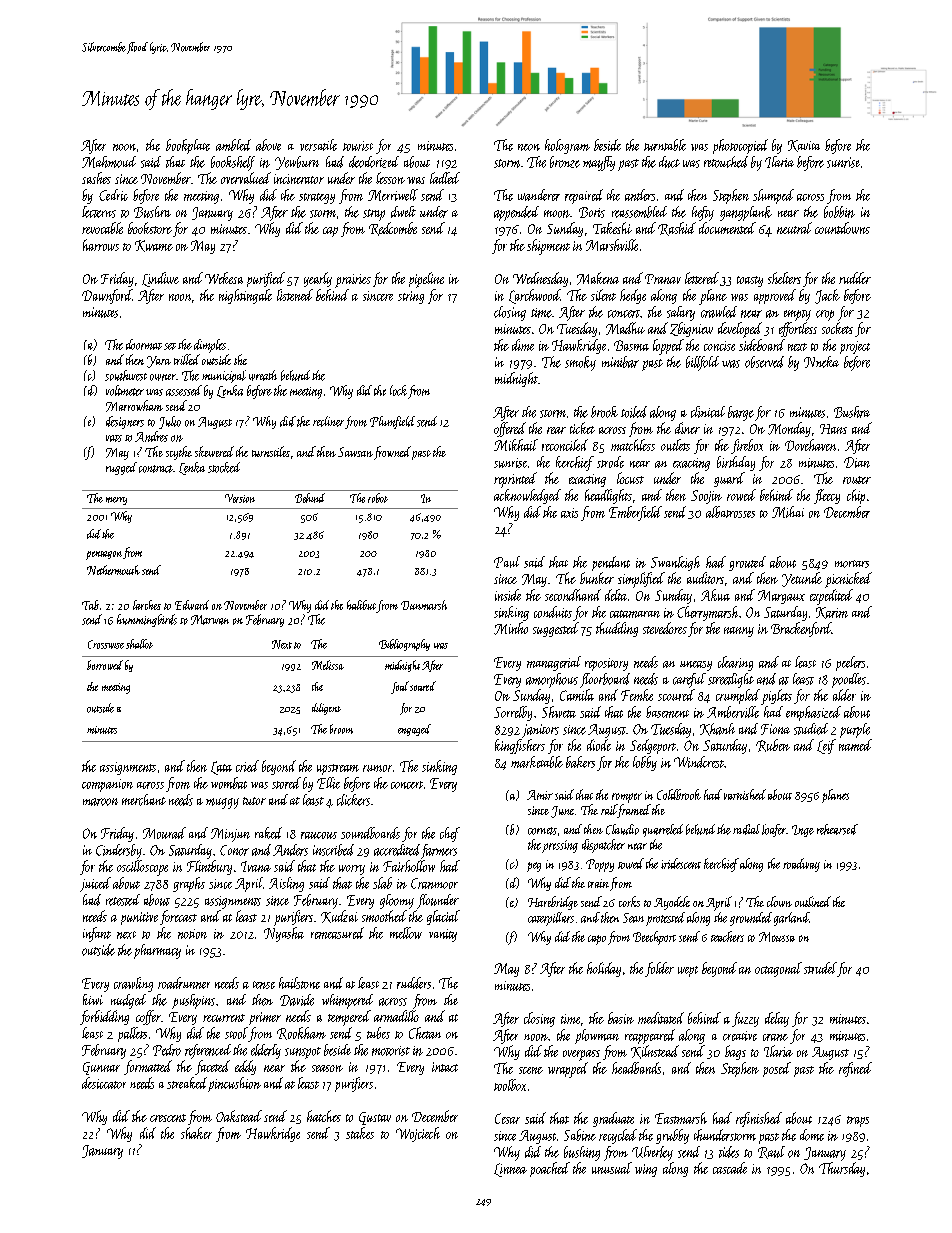  I want to click on merchant, so click(144, 800).
